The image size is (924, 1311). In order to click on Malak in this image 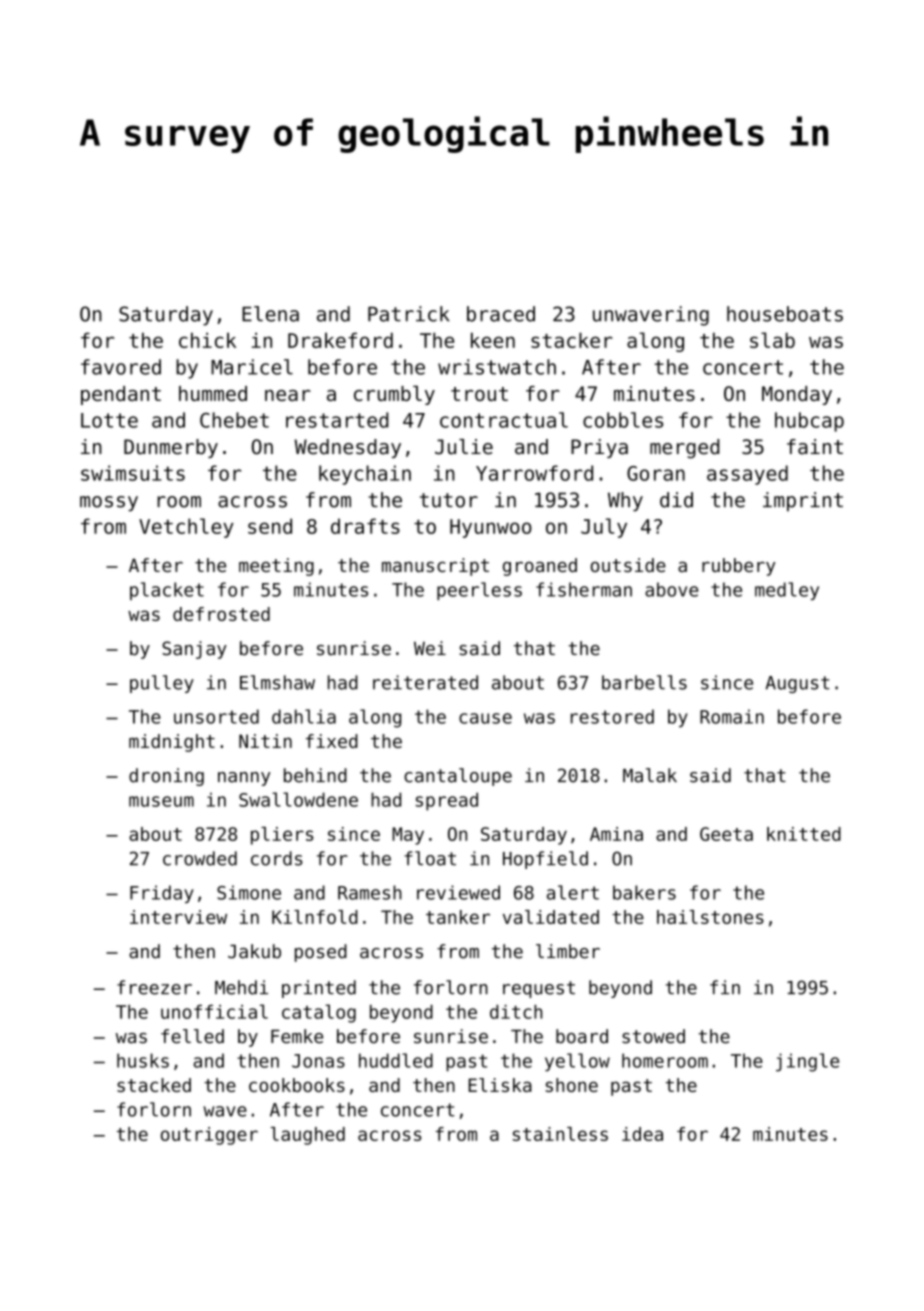, I will do `click(650, 775)`.
